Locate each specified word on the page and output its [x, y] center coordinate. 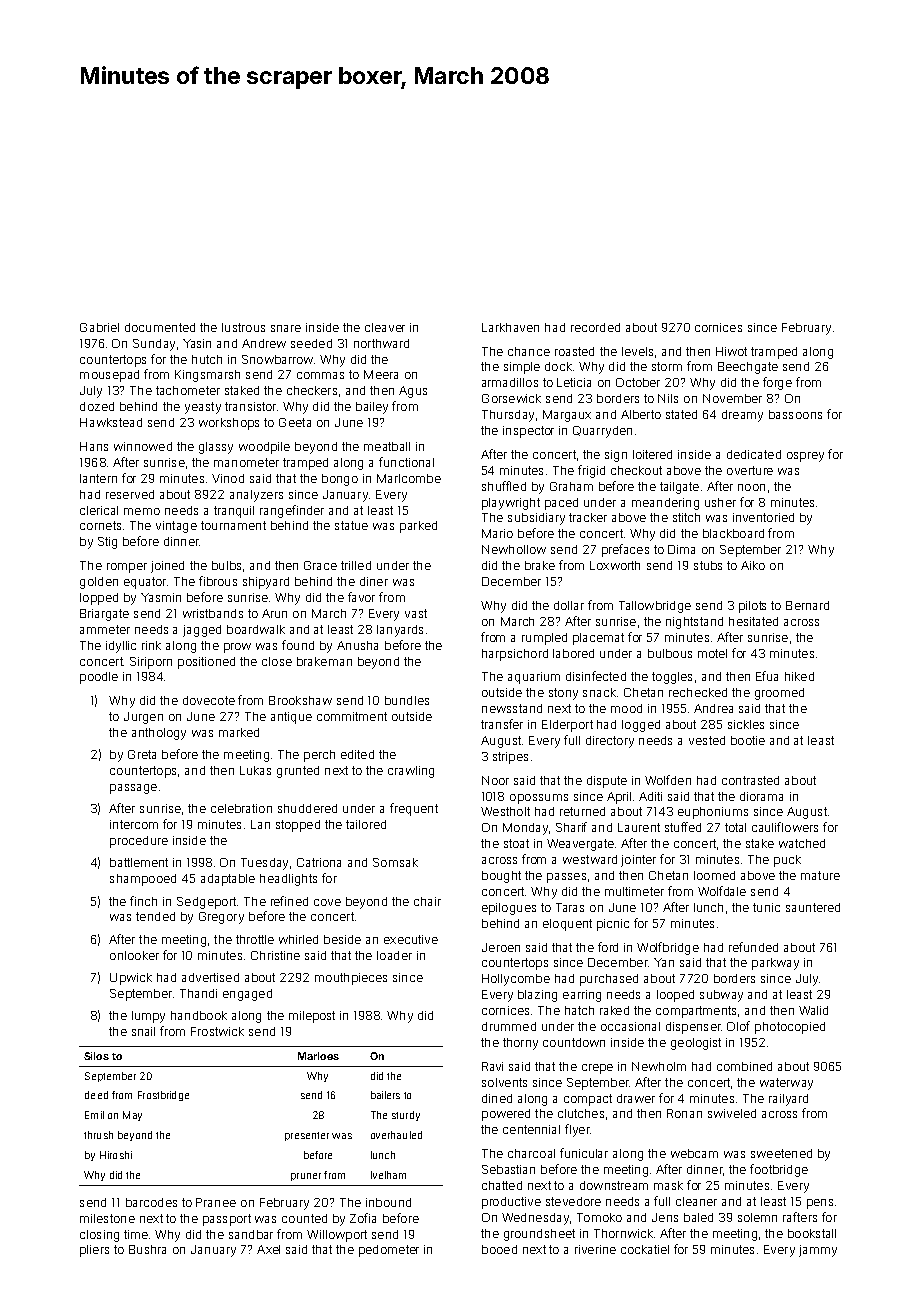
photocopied [790, 1028]
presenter [307, 1136]
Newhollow [514, 549]
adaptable [228, 880]
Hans [94, 446]
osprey [805, 457]
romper [127, 568]
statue [351, 525]
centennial [531, 1129]
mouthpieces [351, 979]
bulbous [670, 653]
